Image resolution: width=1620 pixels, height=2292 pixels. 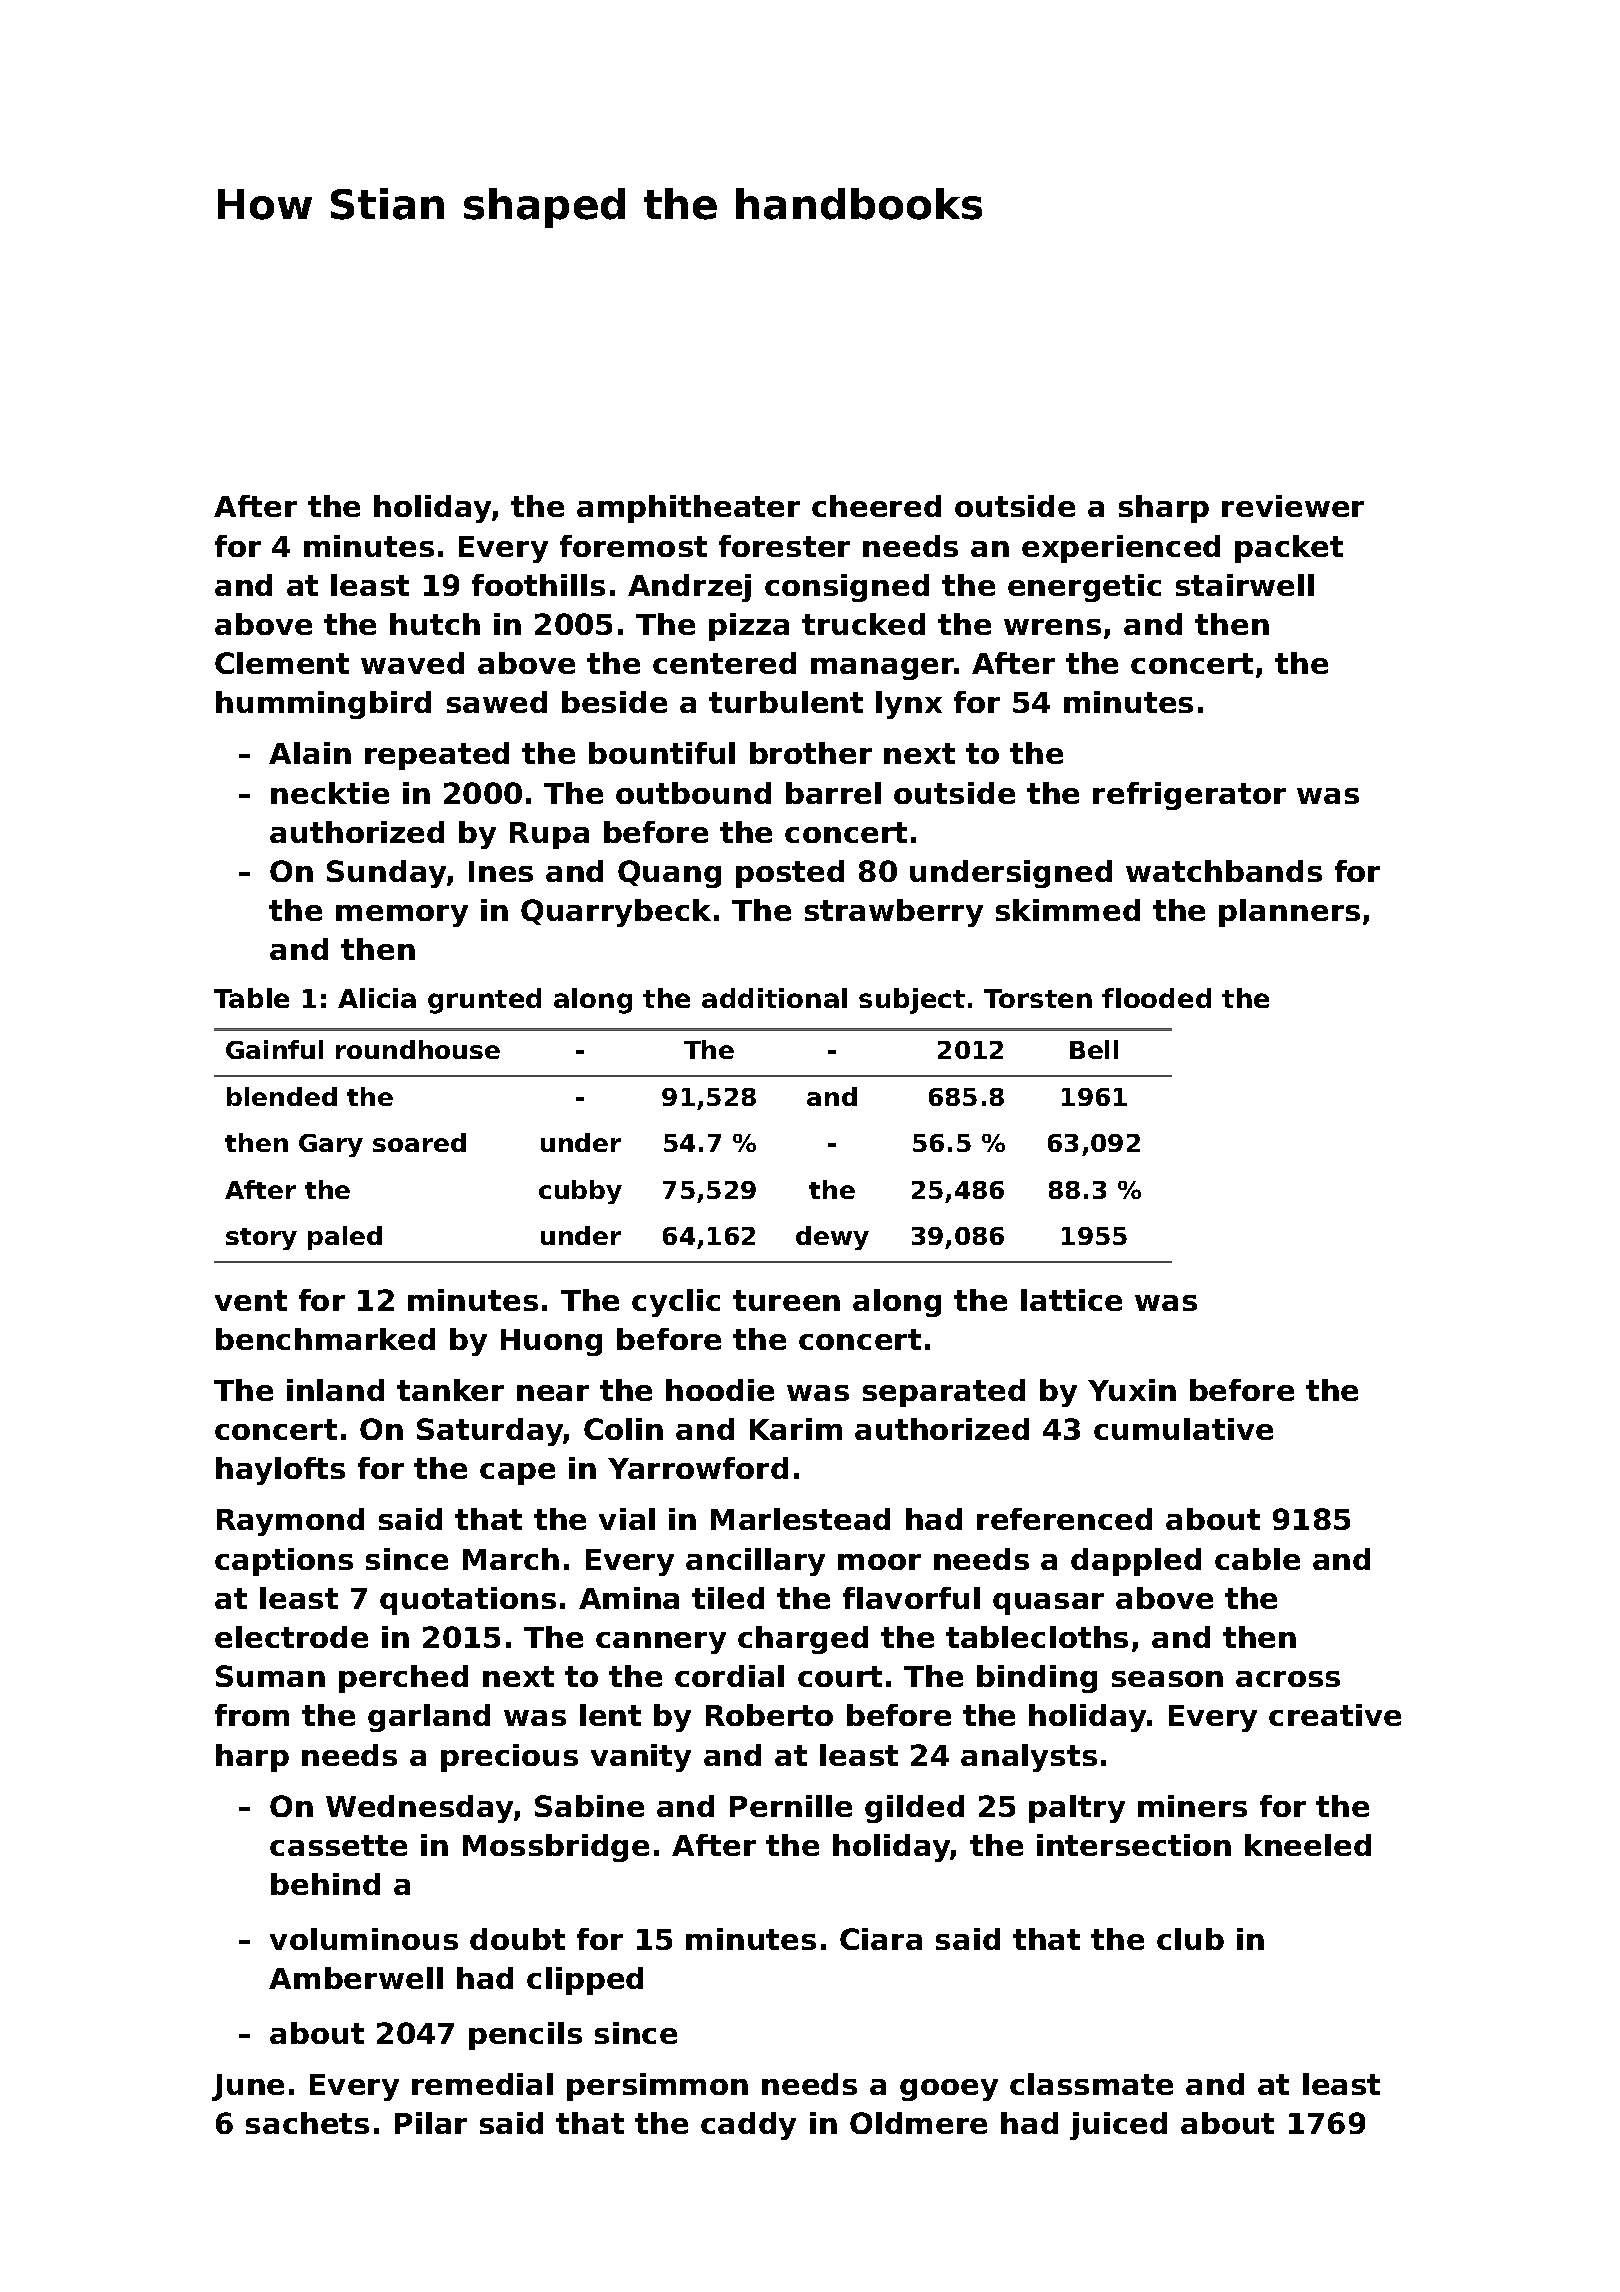 I want to click on flavorful, so click(x=911, y=1598).
